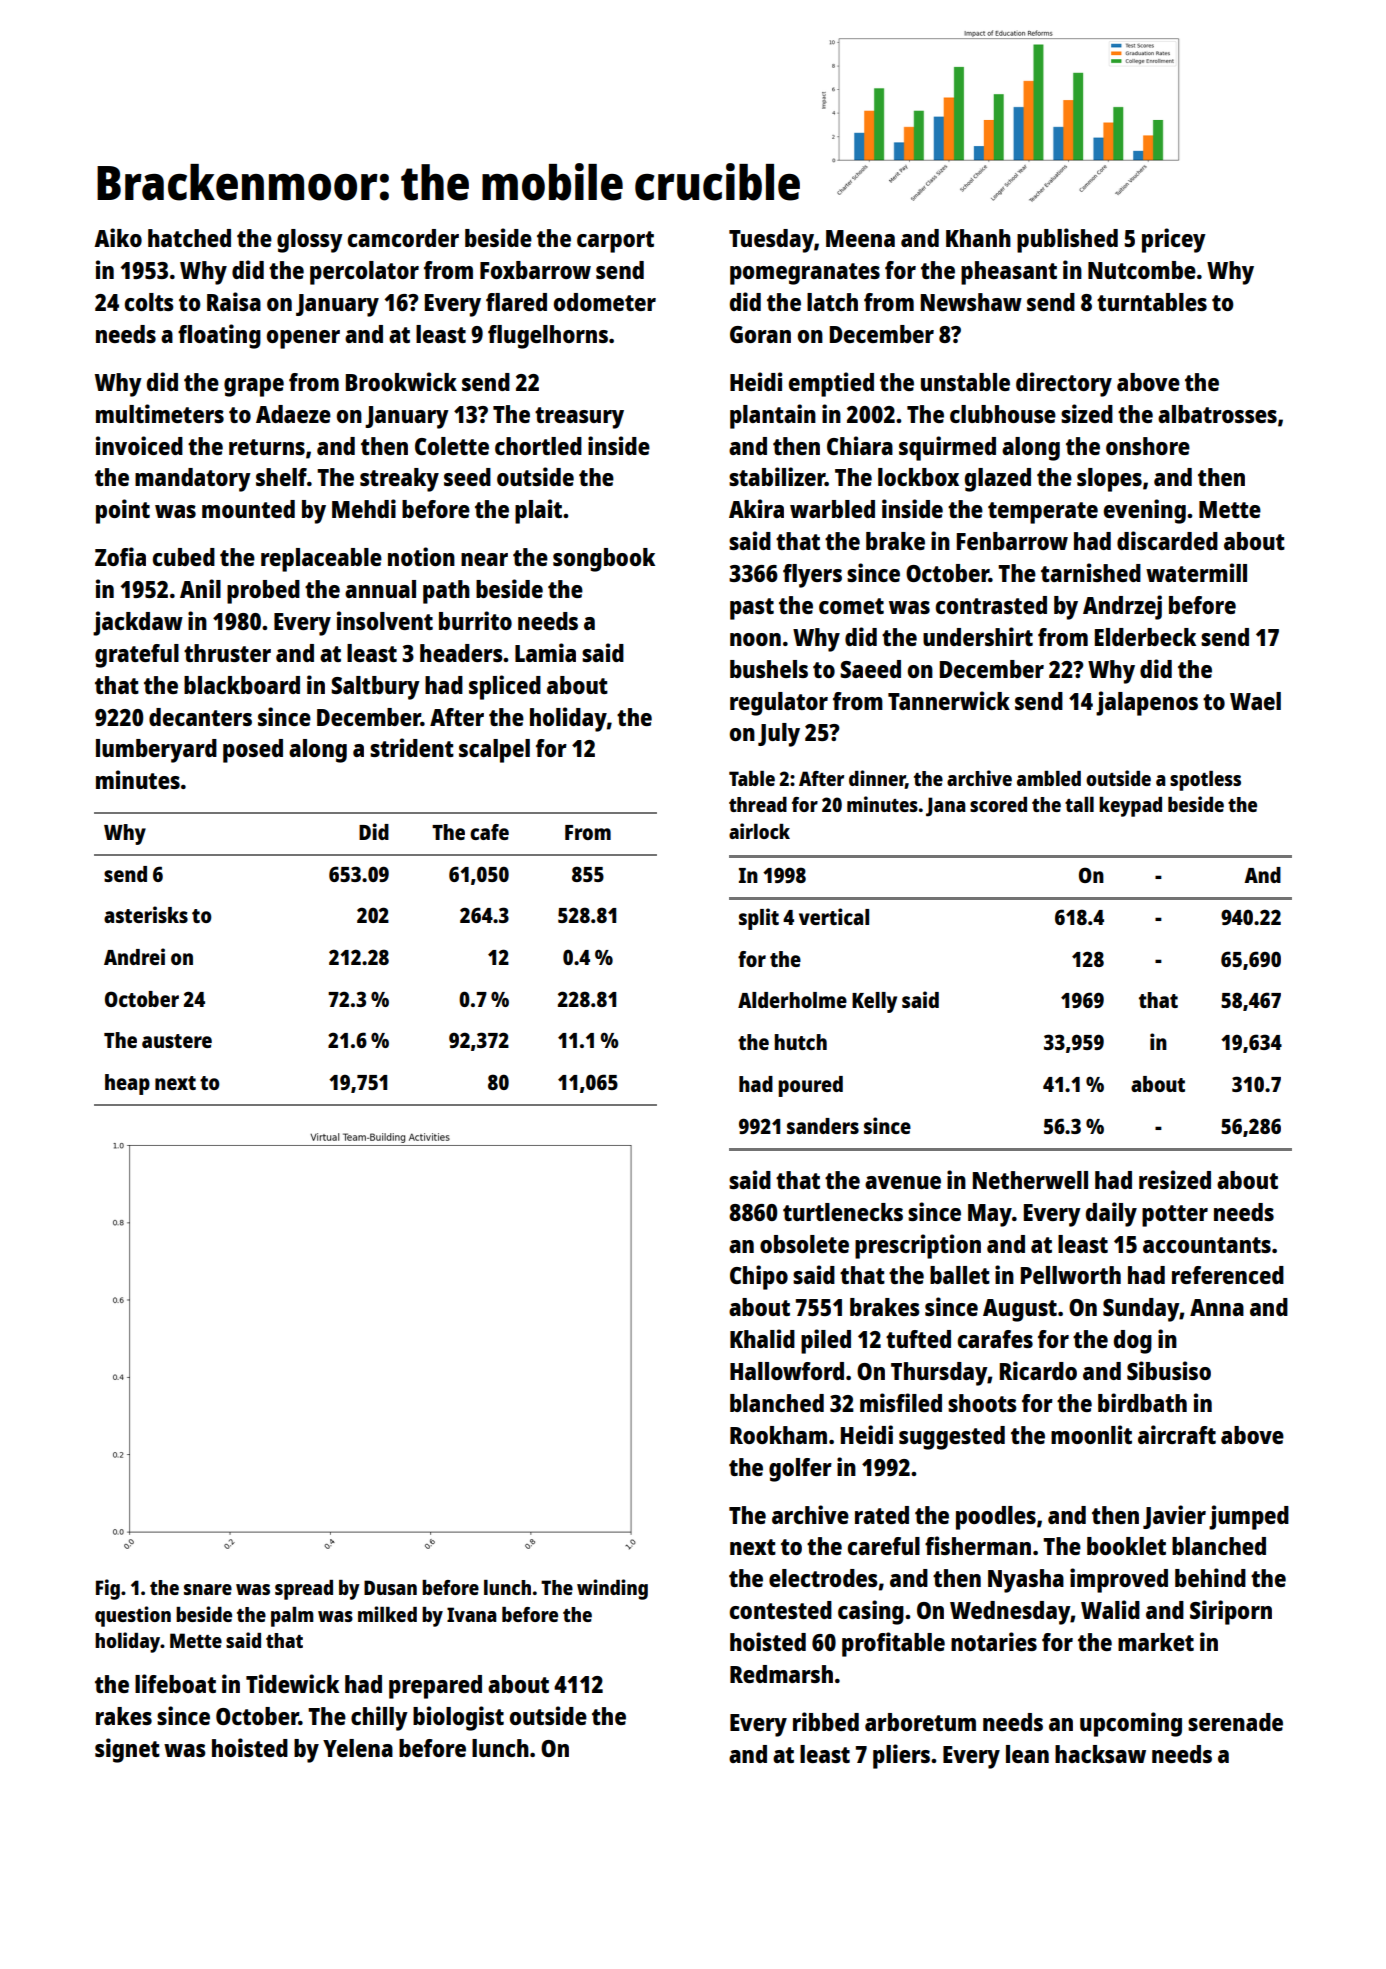 This image has width=1386, height=1969. Describe the element at coordinates (787, 1371) in the image. I see `Hallowford` at that location.
